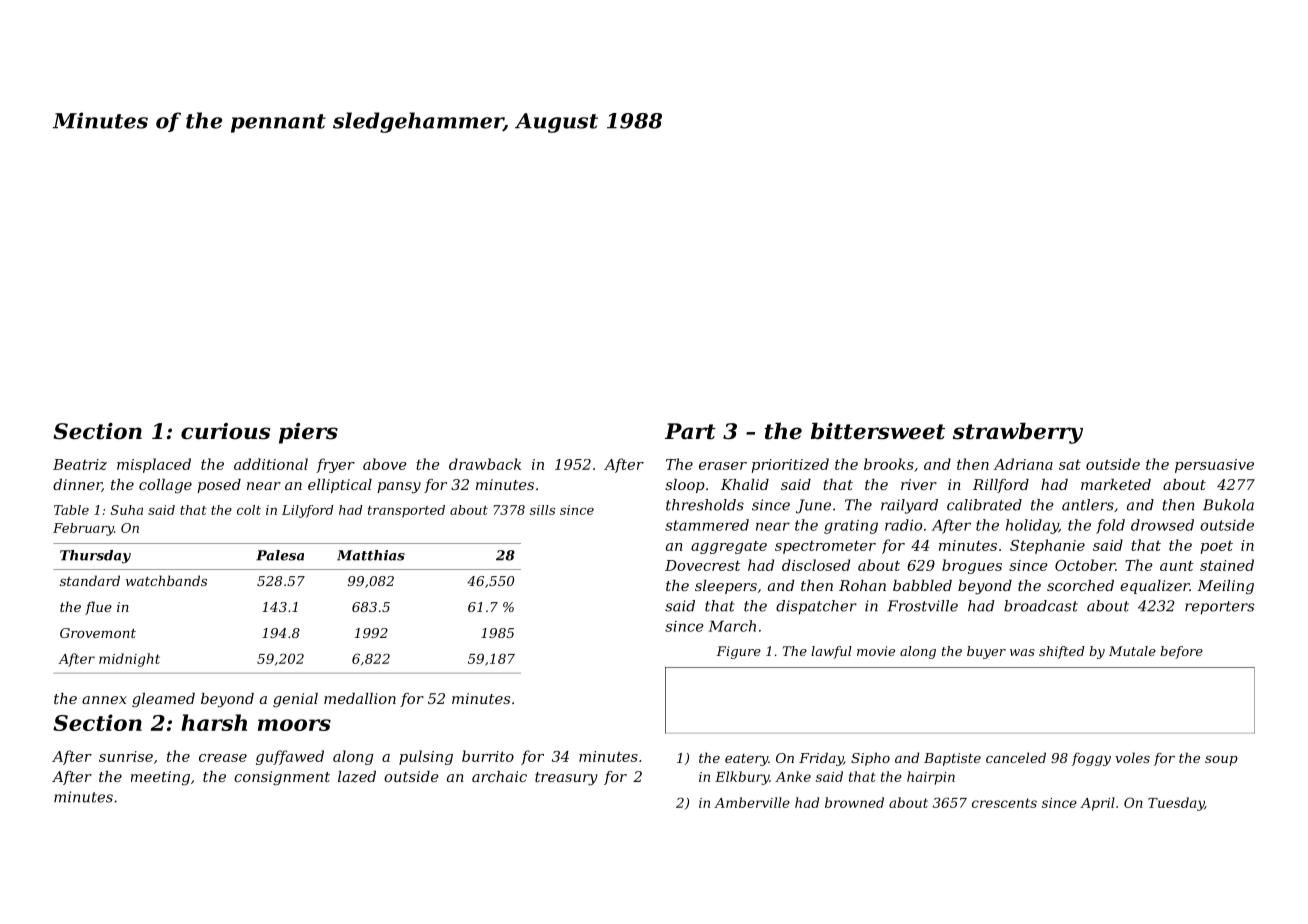 The height and width of the screenshot is (924, 1308). What do you see at coordinates (129, 660) in the screenshot?
I see `midnight` at bounding box center [129, 660].
